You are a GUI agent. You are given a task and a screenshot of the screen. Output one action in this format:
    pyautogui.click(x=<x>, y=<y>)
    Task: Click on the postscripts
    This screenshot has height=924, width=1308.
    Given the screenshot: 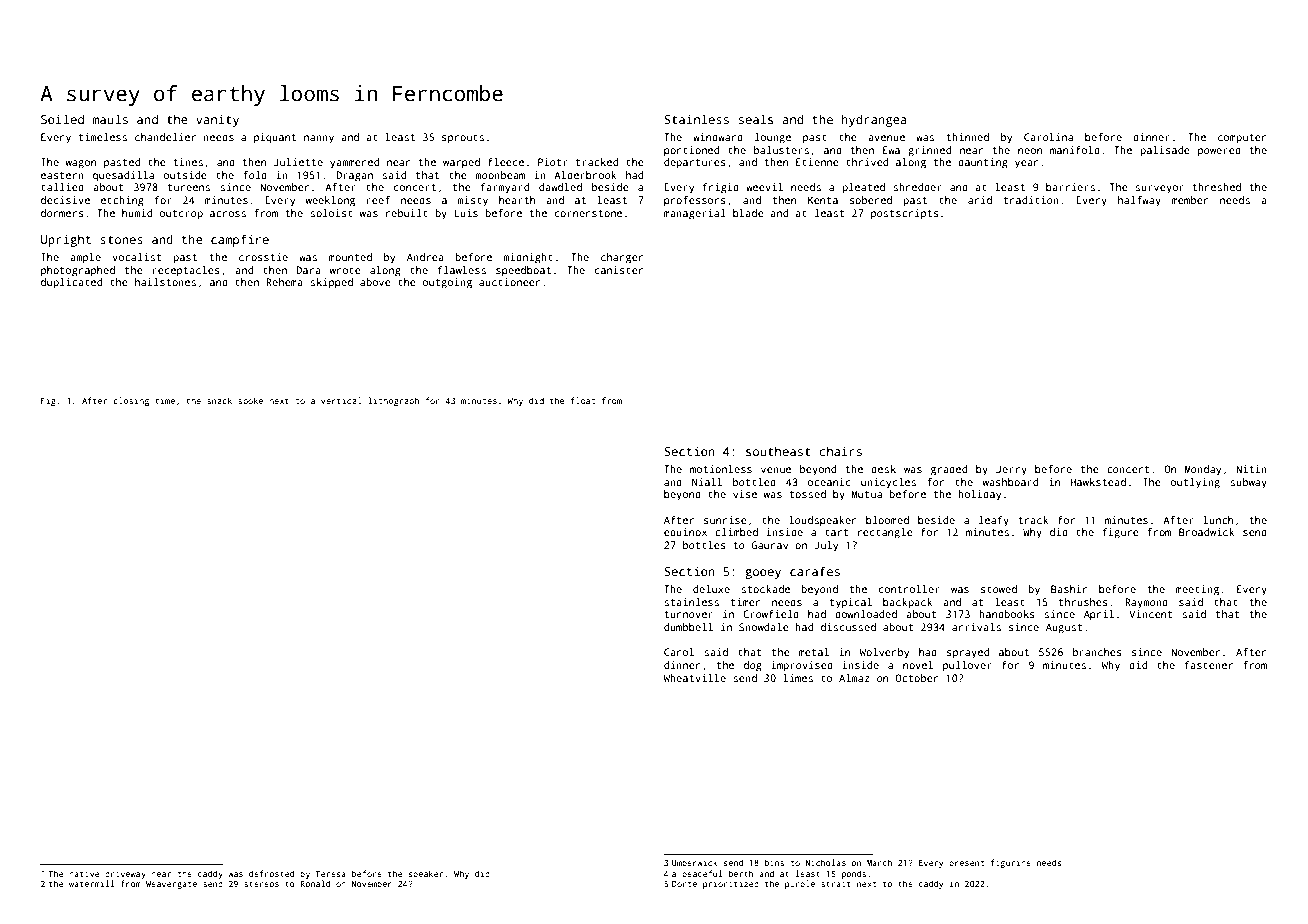 What is the action you would take?
    pyautogui.click(x=905, y=214)
